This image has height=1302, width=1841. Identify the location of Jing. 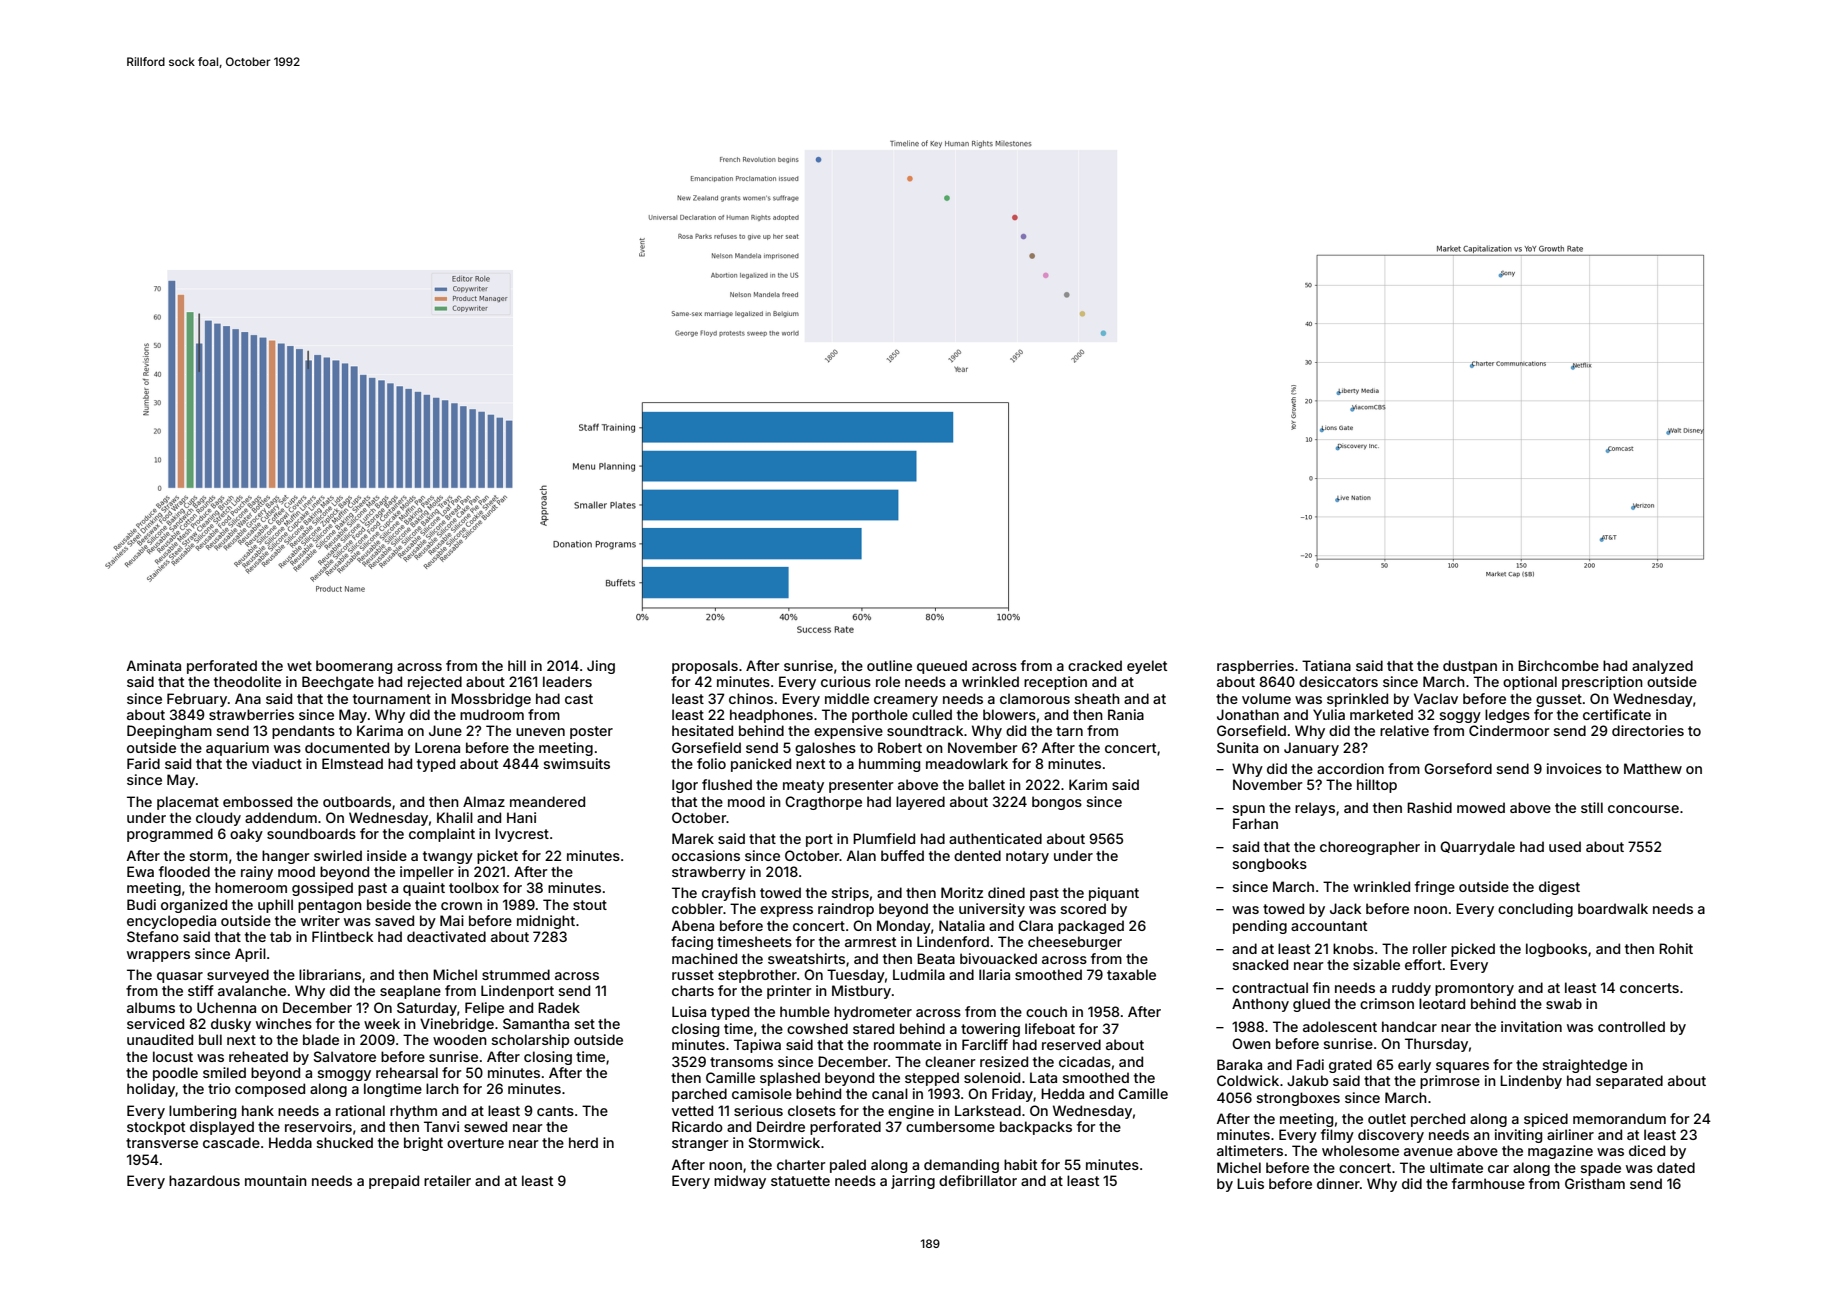
(601, 667).
